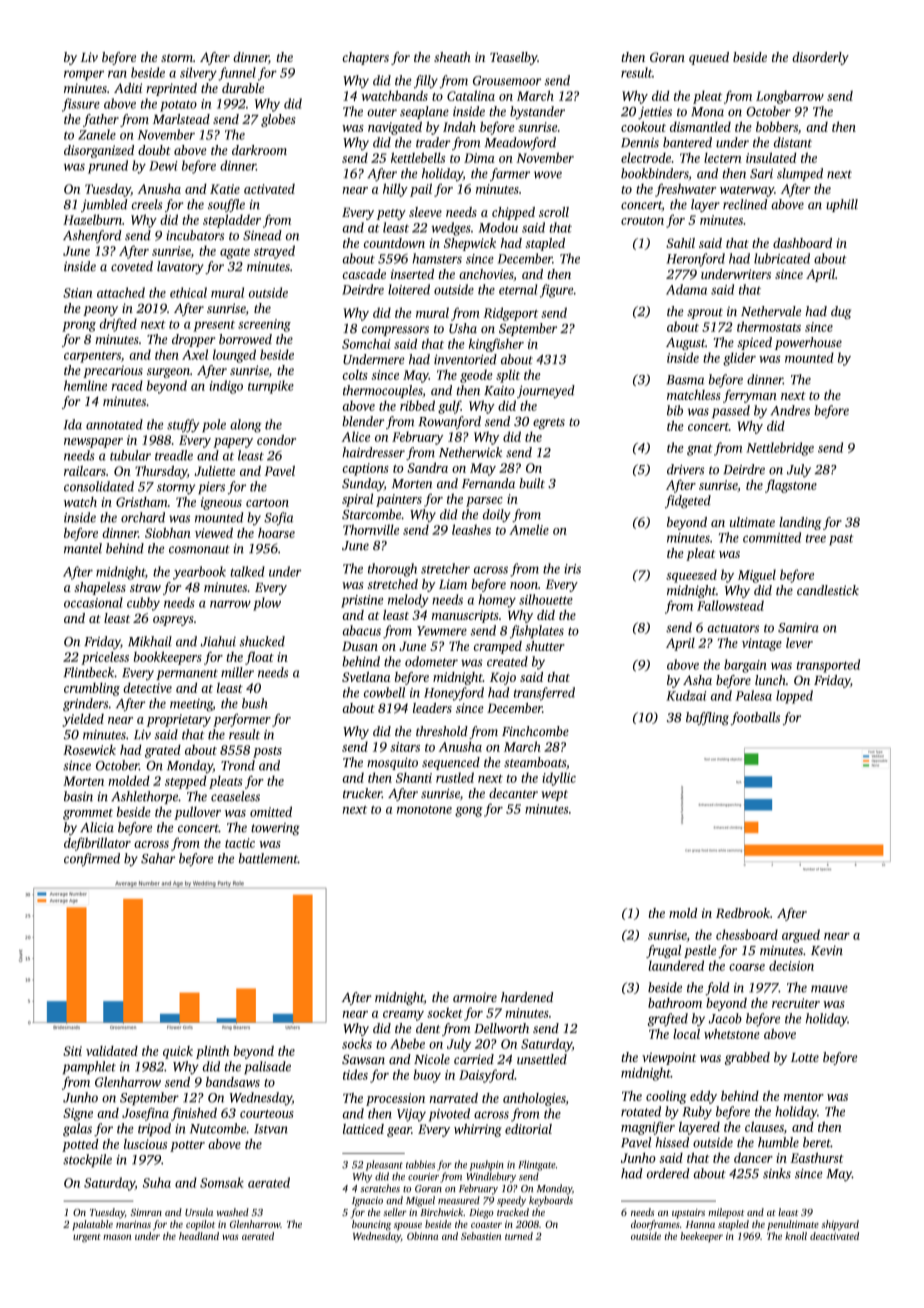 The height and width of the screenshot is (1308, 924). What do you see at coordinates (168, 533) in the screenshot?
I see `Siobhan` at bounding box center [168, 533].
